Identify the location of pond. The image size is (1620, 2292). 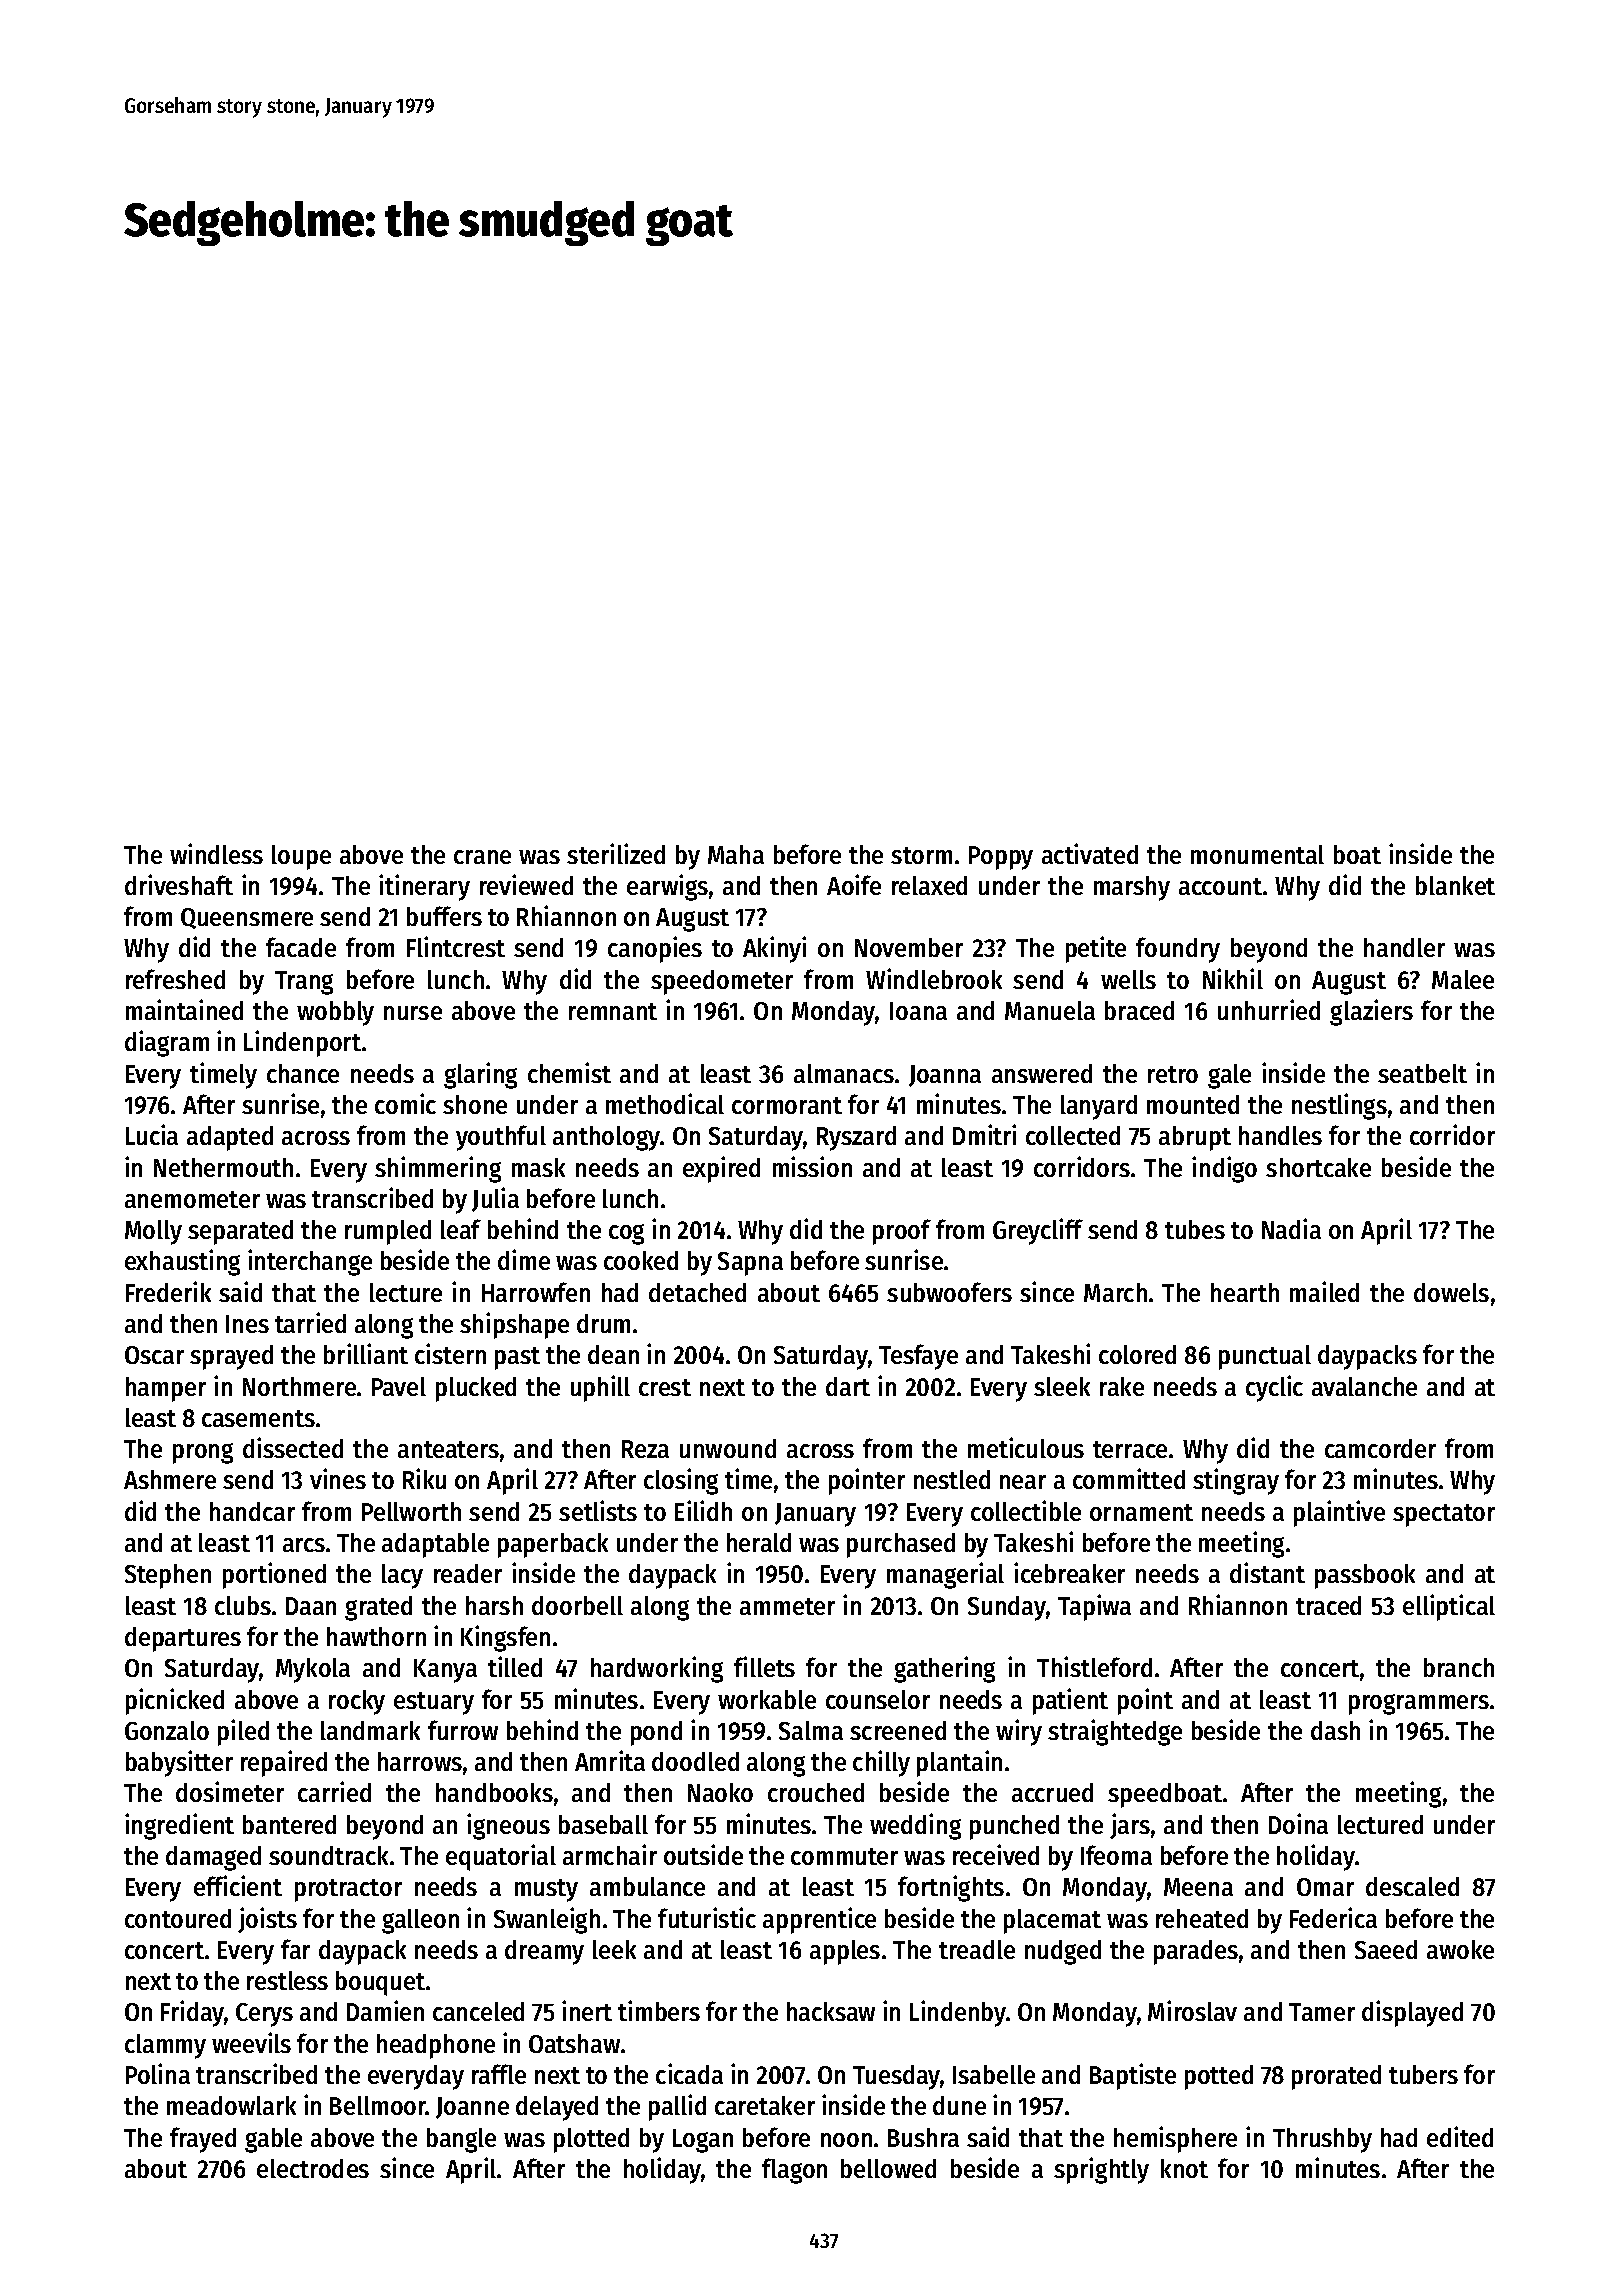
(656, 1733).
